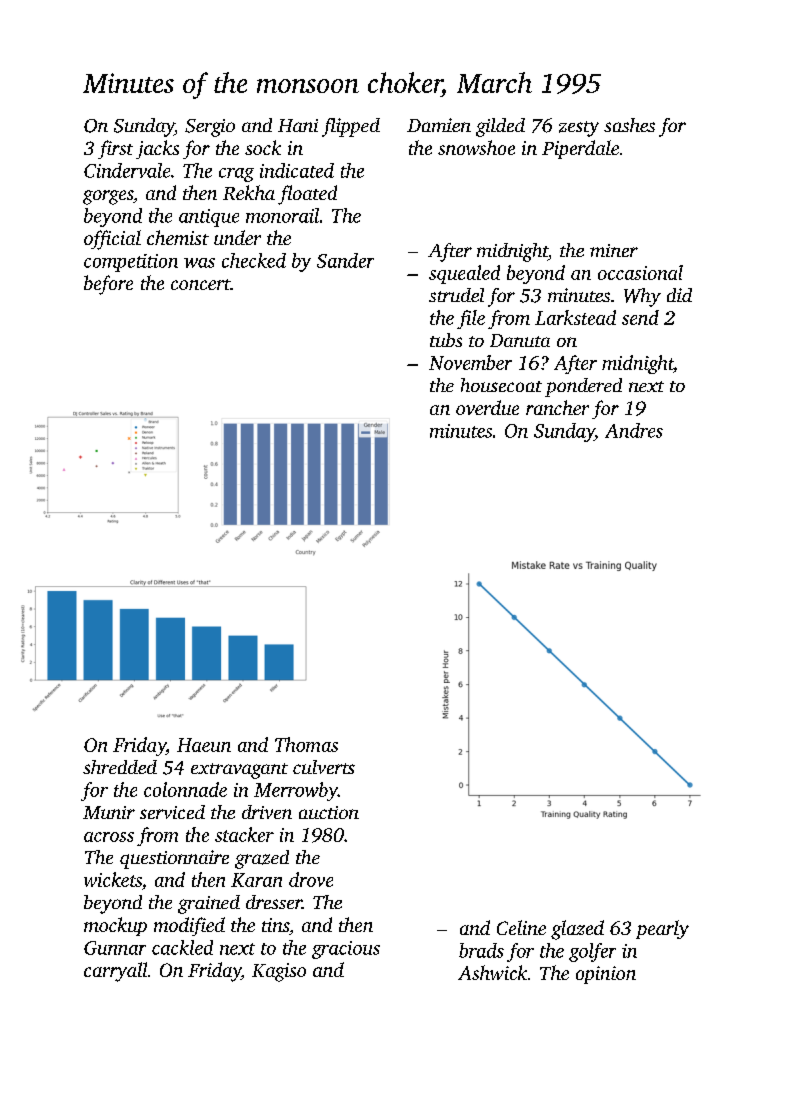  I want to click on before, so click(108, 285).
